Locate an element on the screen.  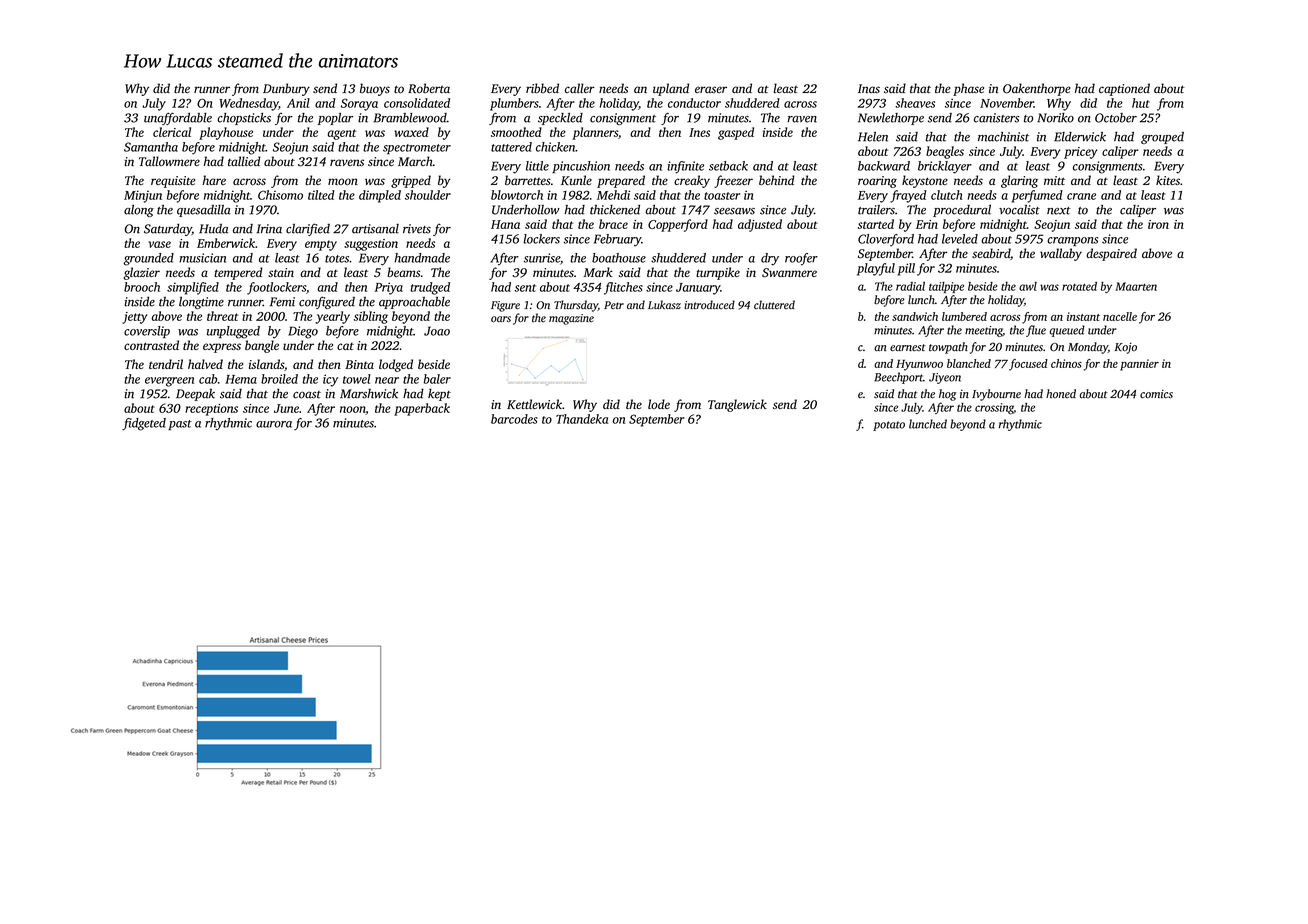
potato is located at coordinates (889, 426).
